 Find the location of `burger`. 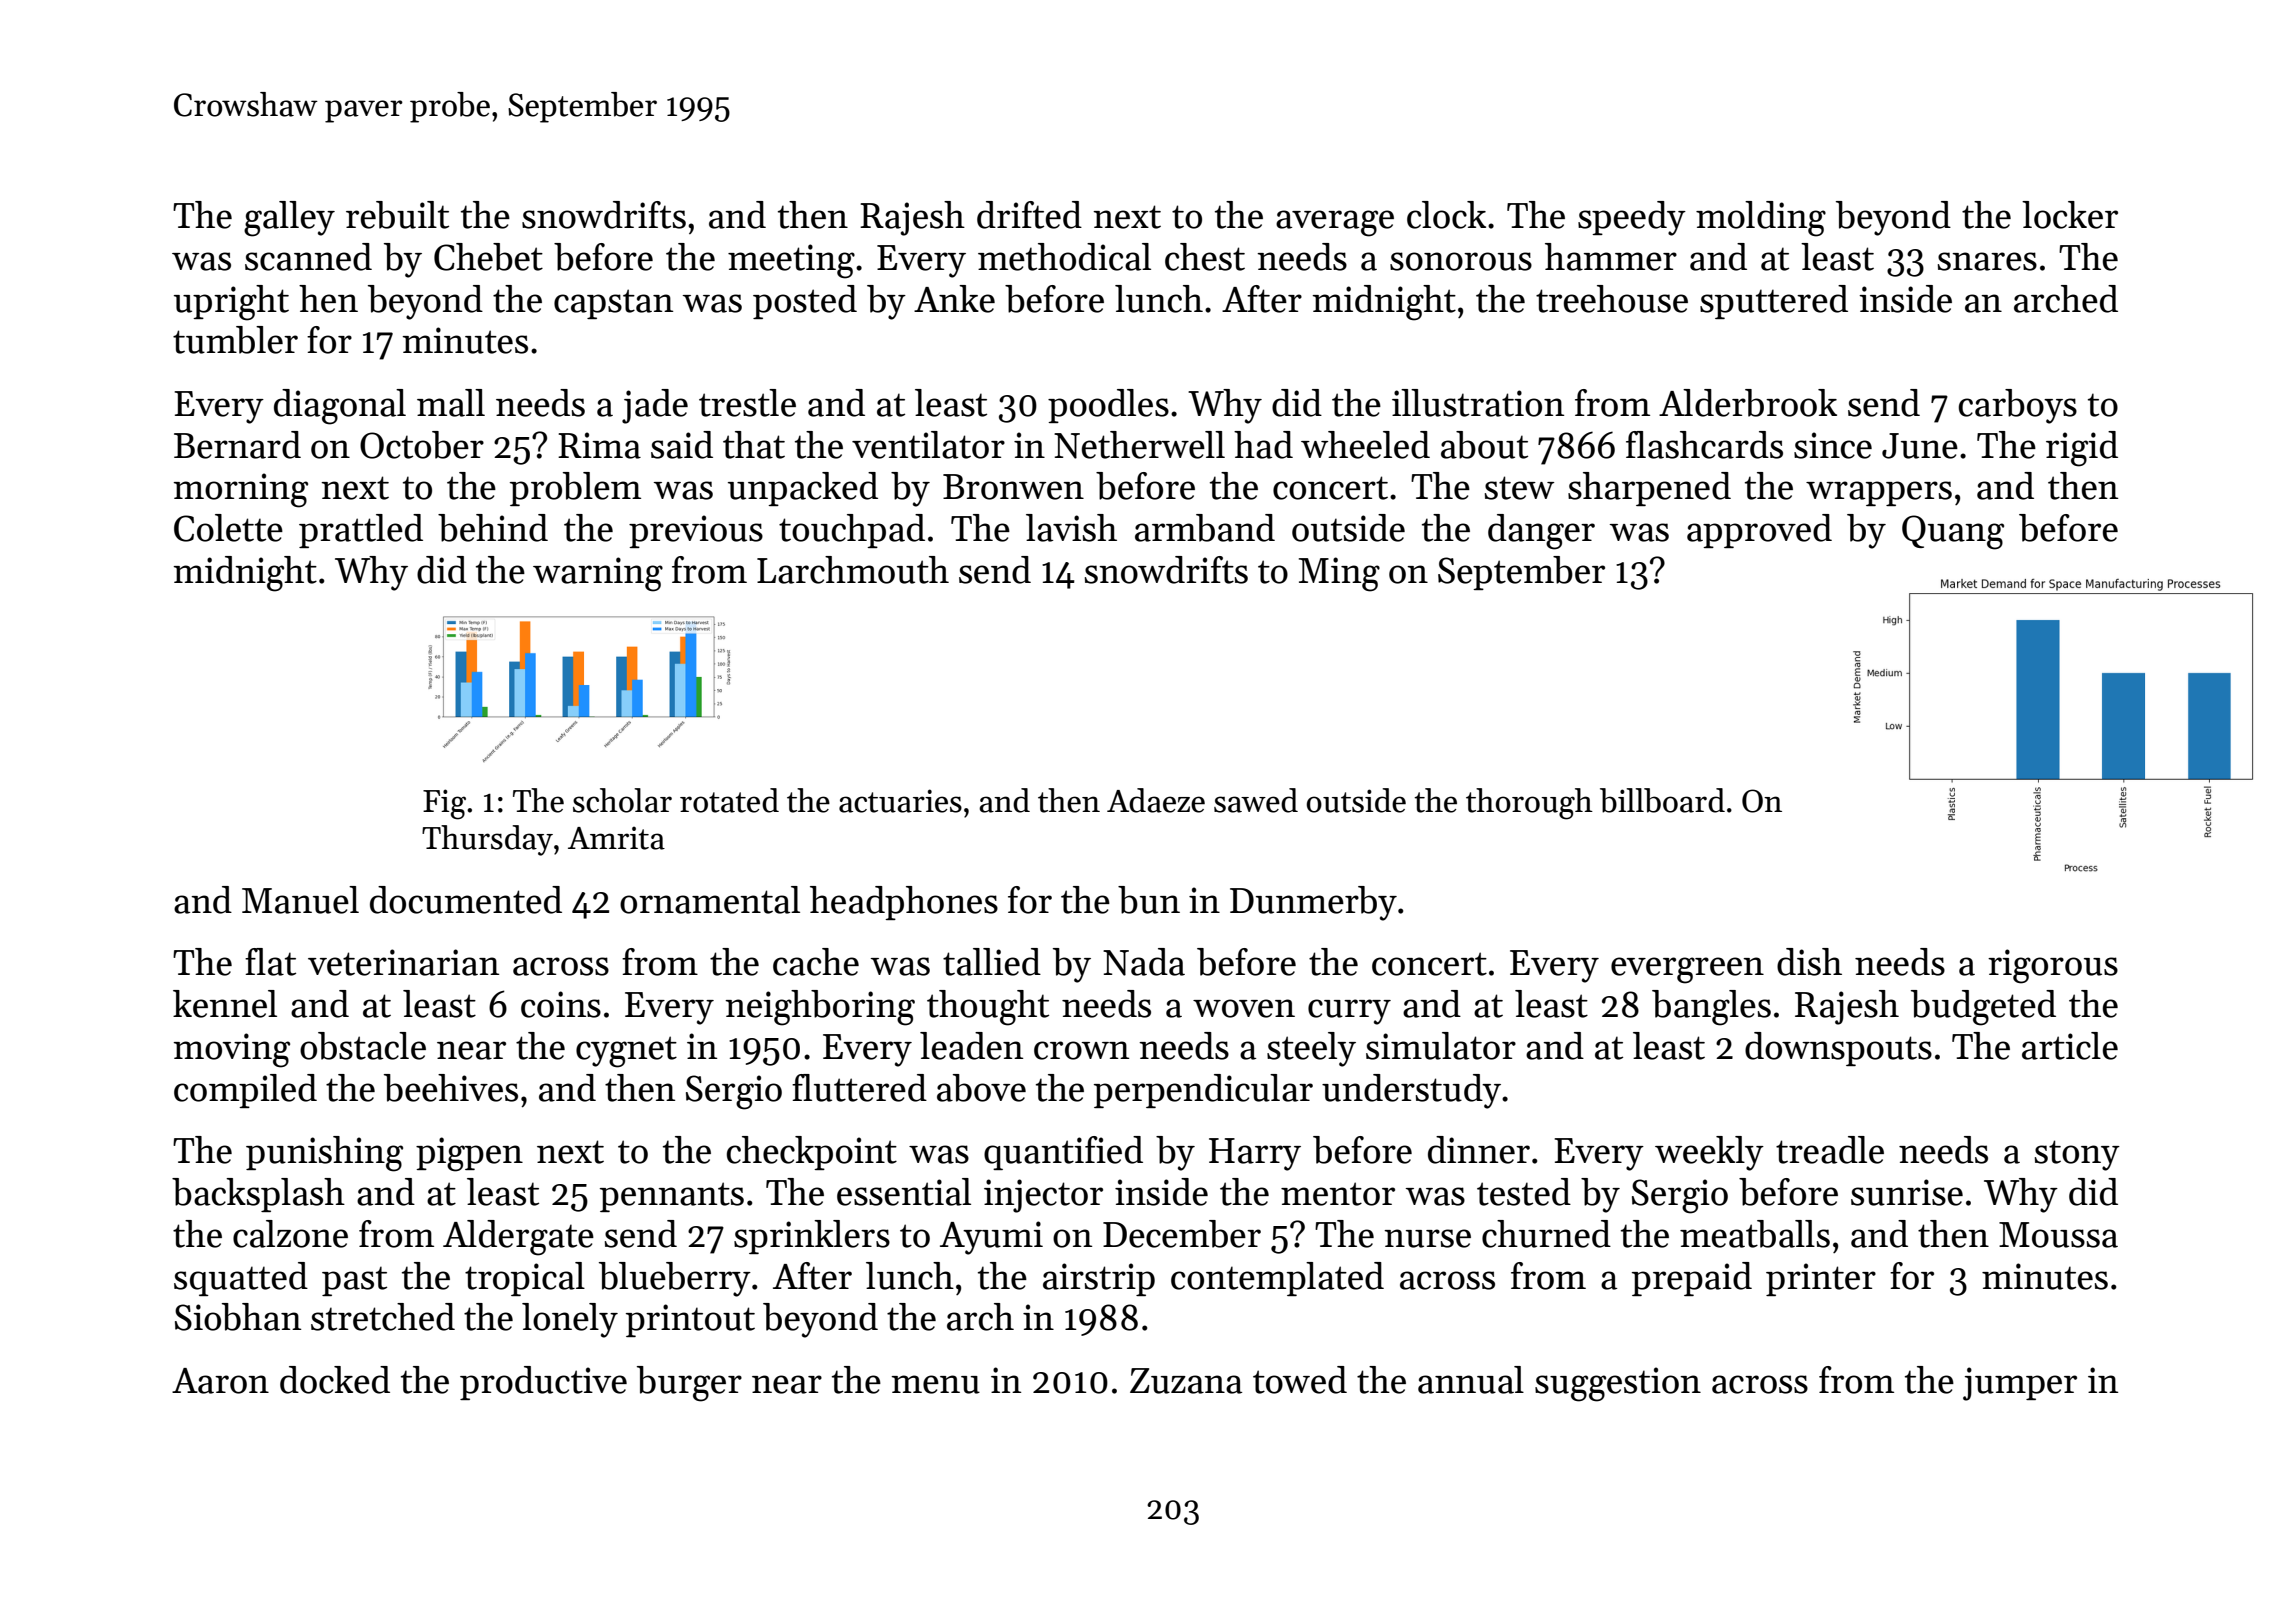

burger is located at coordinates (689, 1384).
